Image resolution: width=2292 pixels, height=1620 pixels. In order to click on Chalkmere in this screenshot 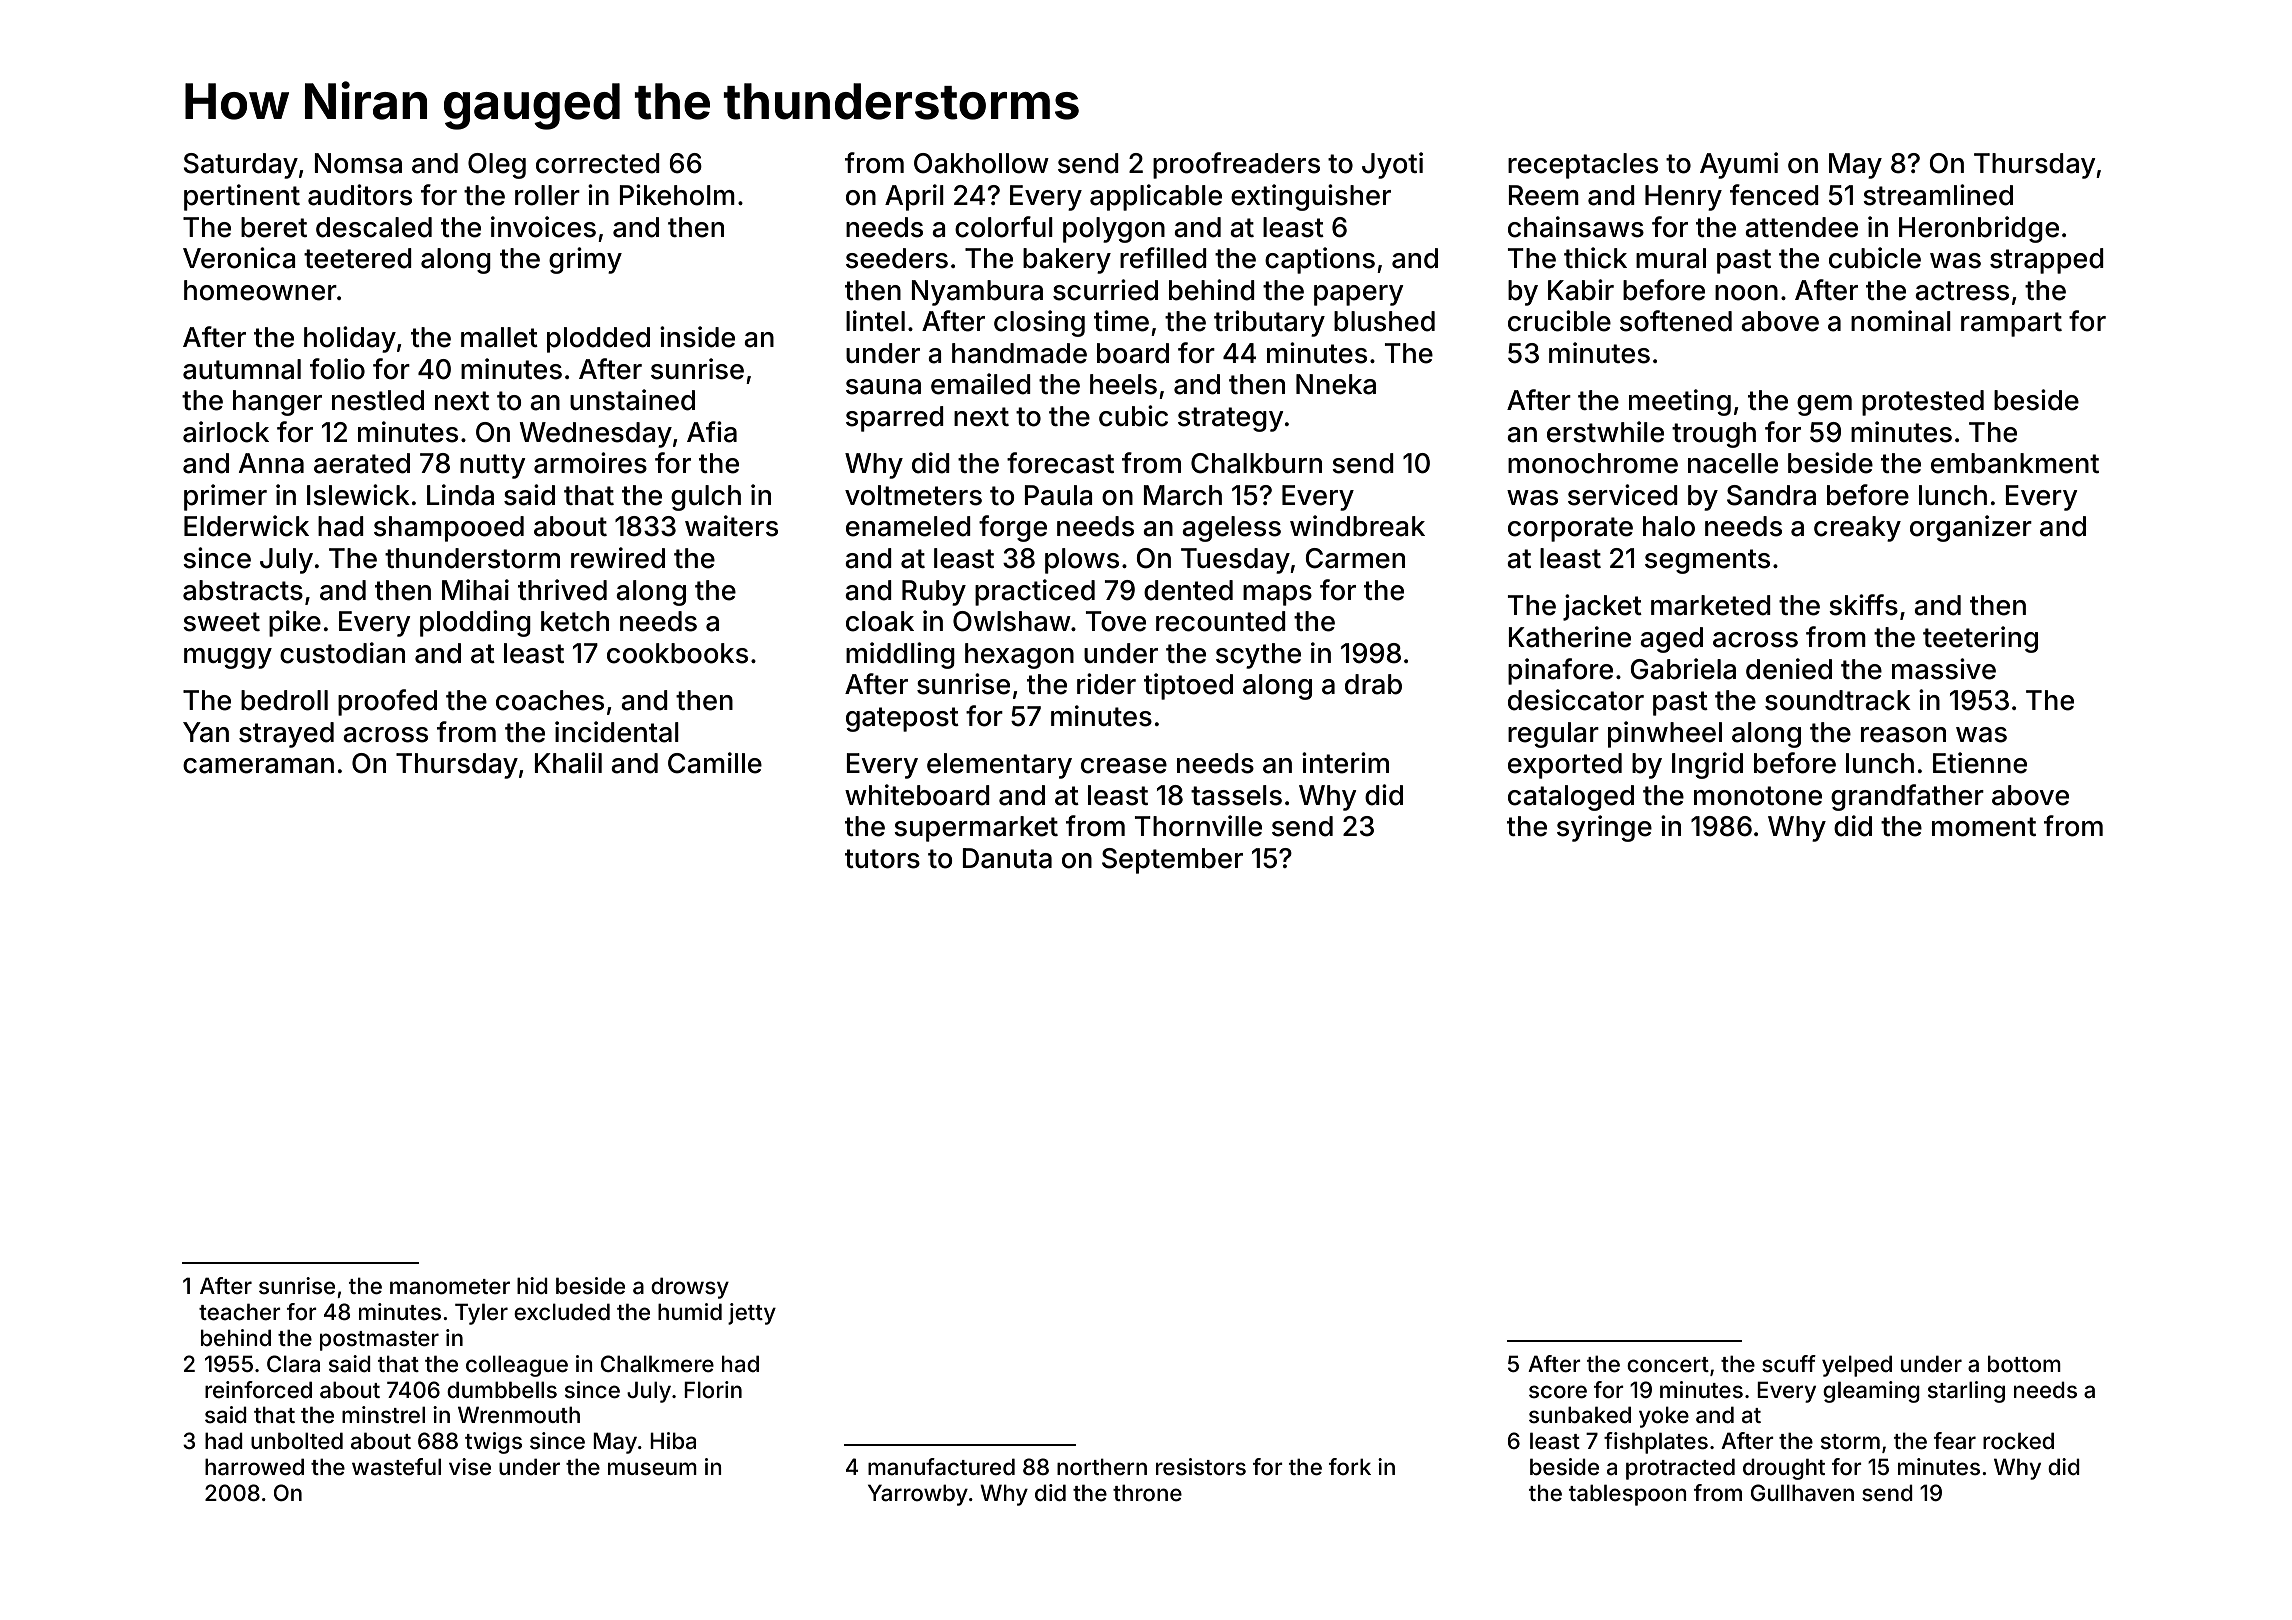, I will do `click(657, 1364)`.
